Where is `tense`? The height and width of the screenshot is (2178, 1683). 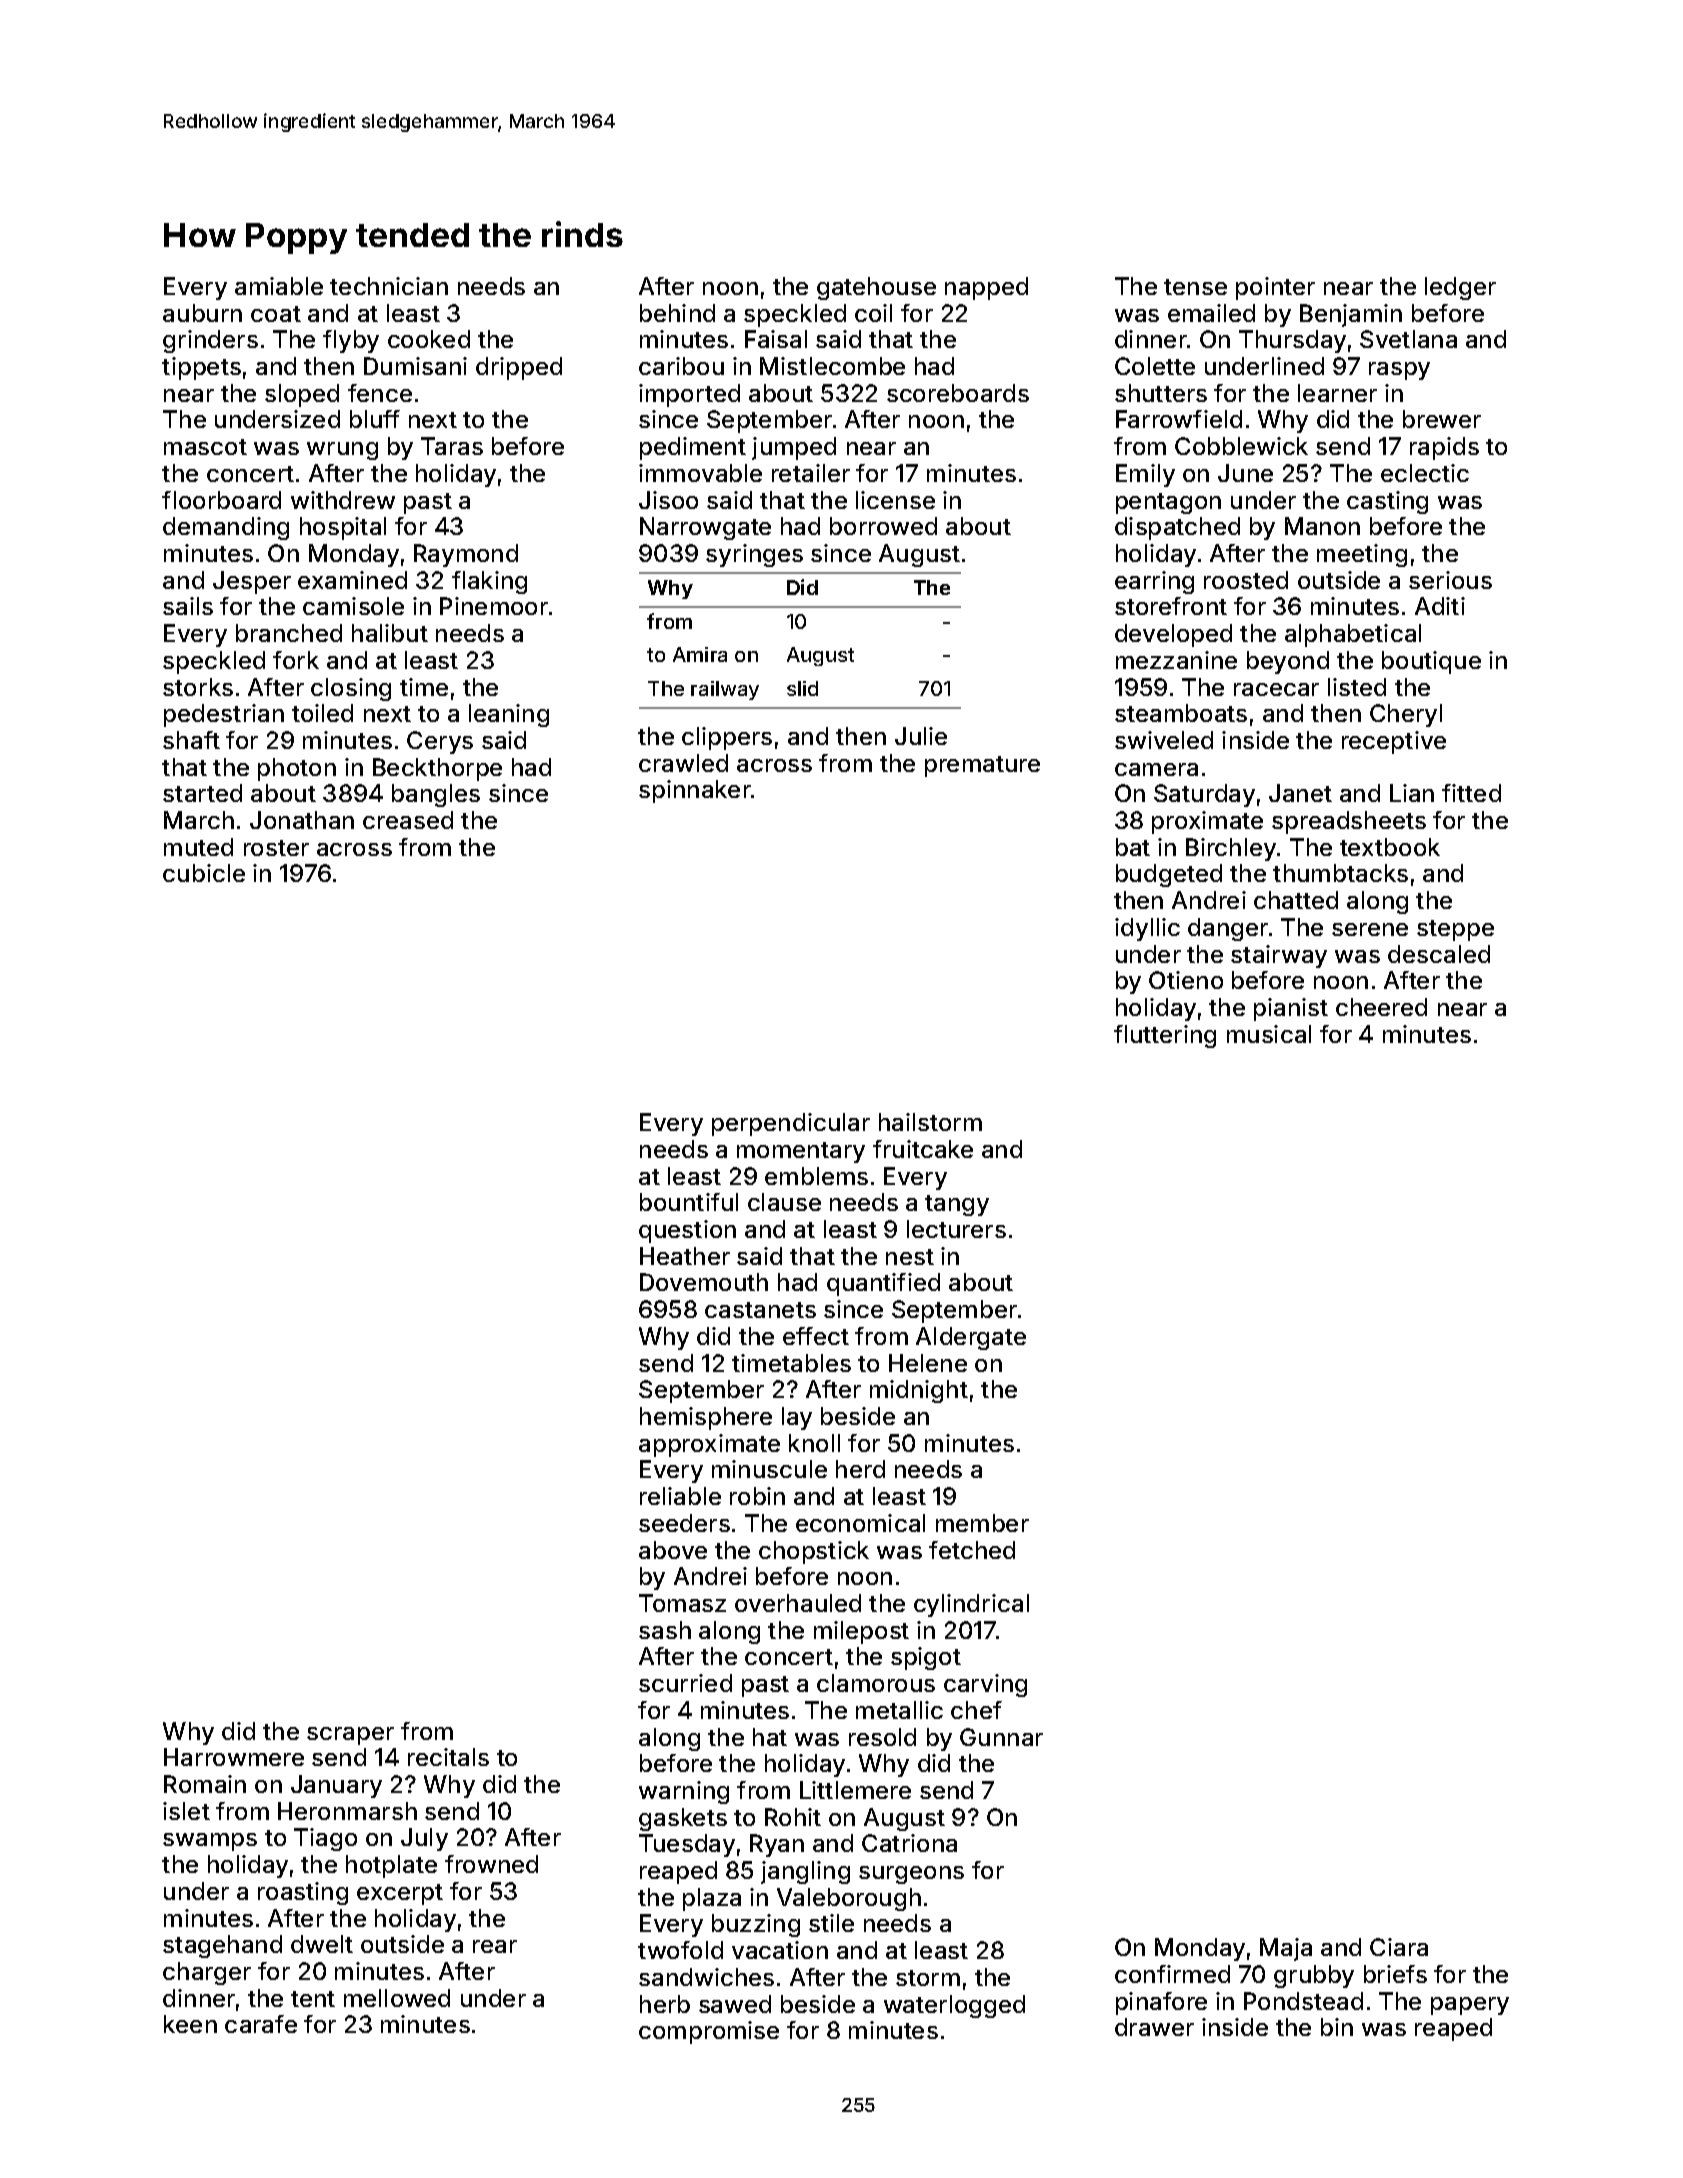
tense is located at coordinates (1195, 287).
